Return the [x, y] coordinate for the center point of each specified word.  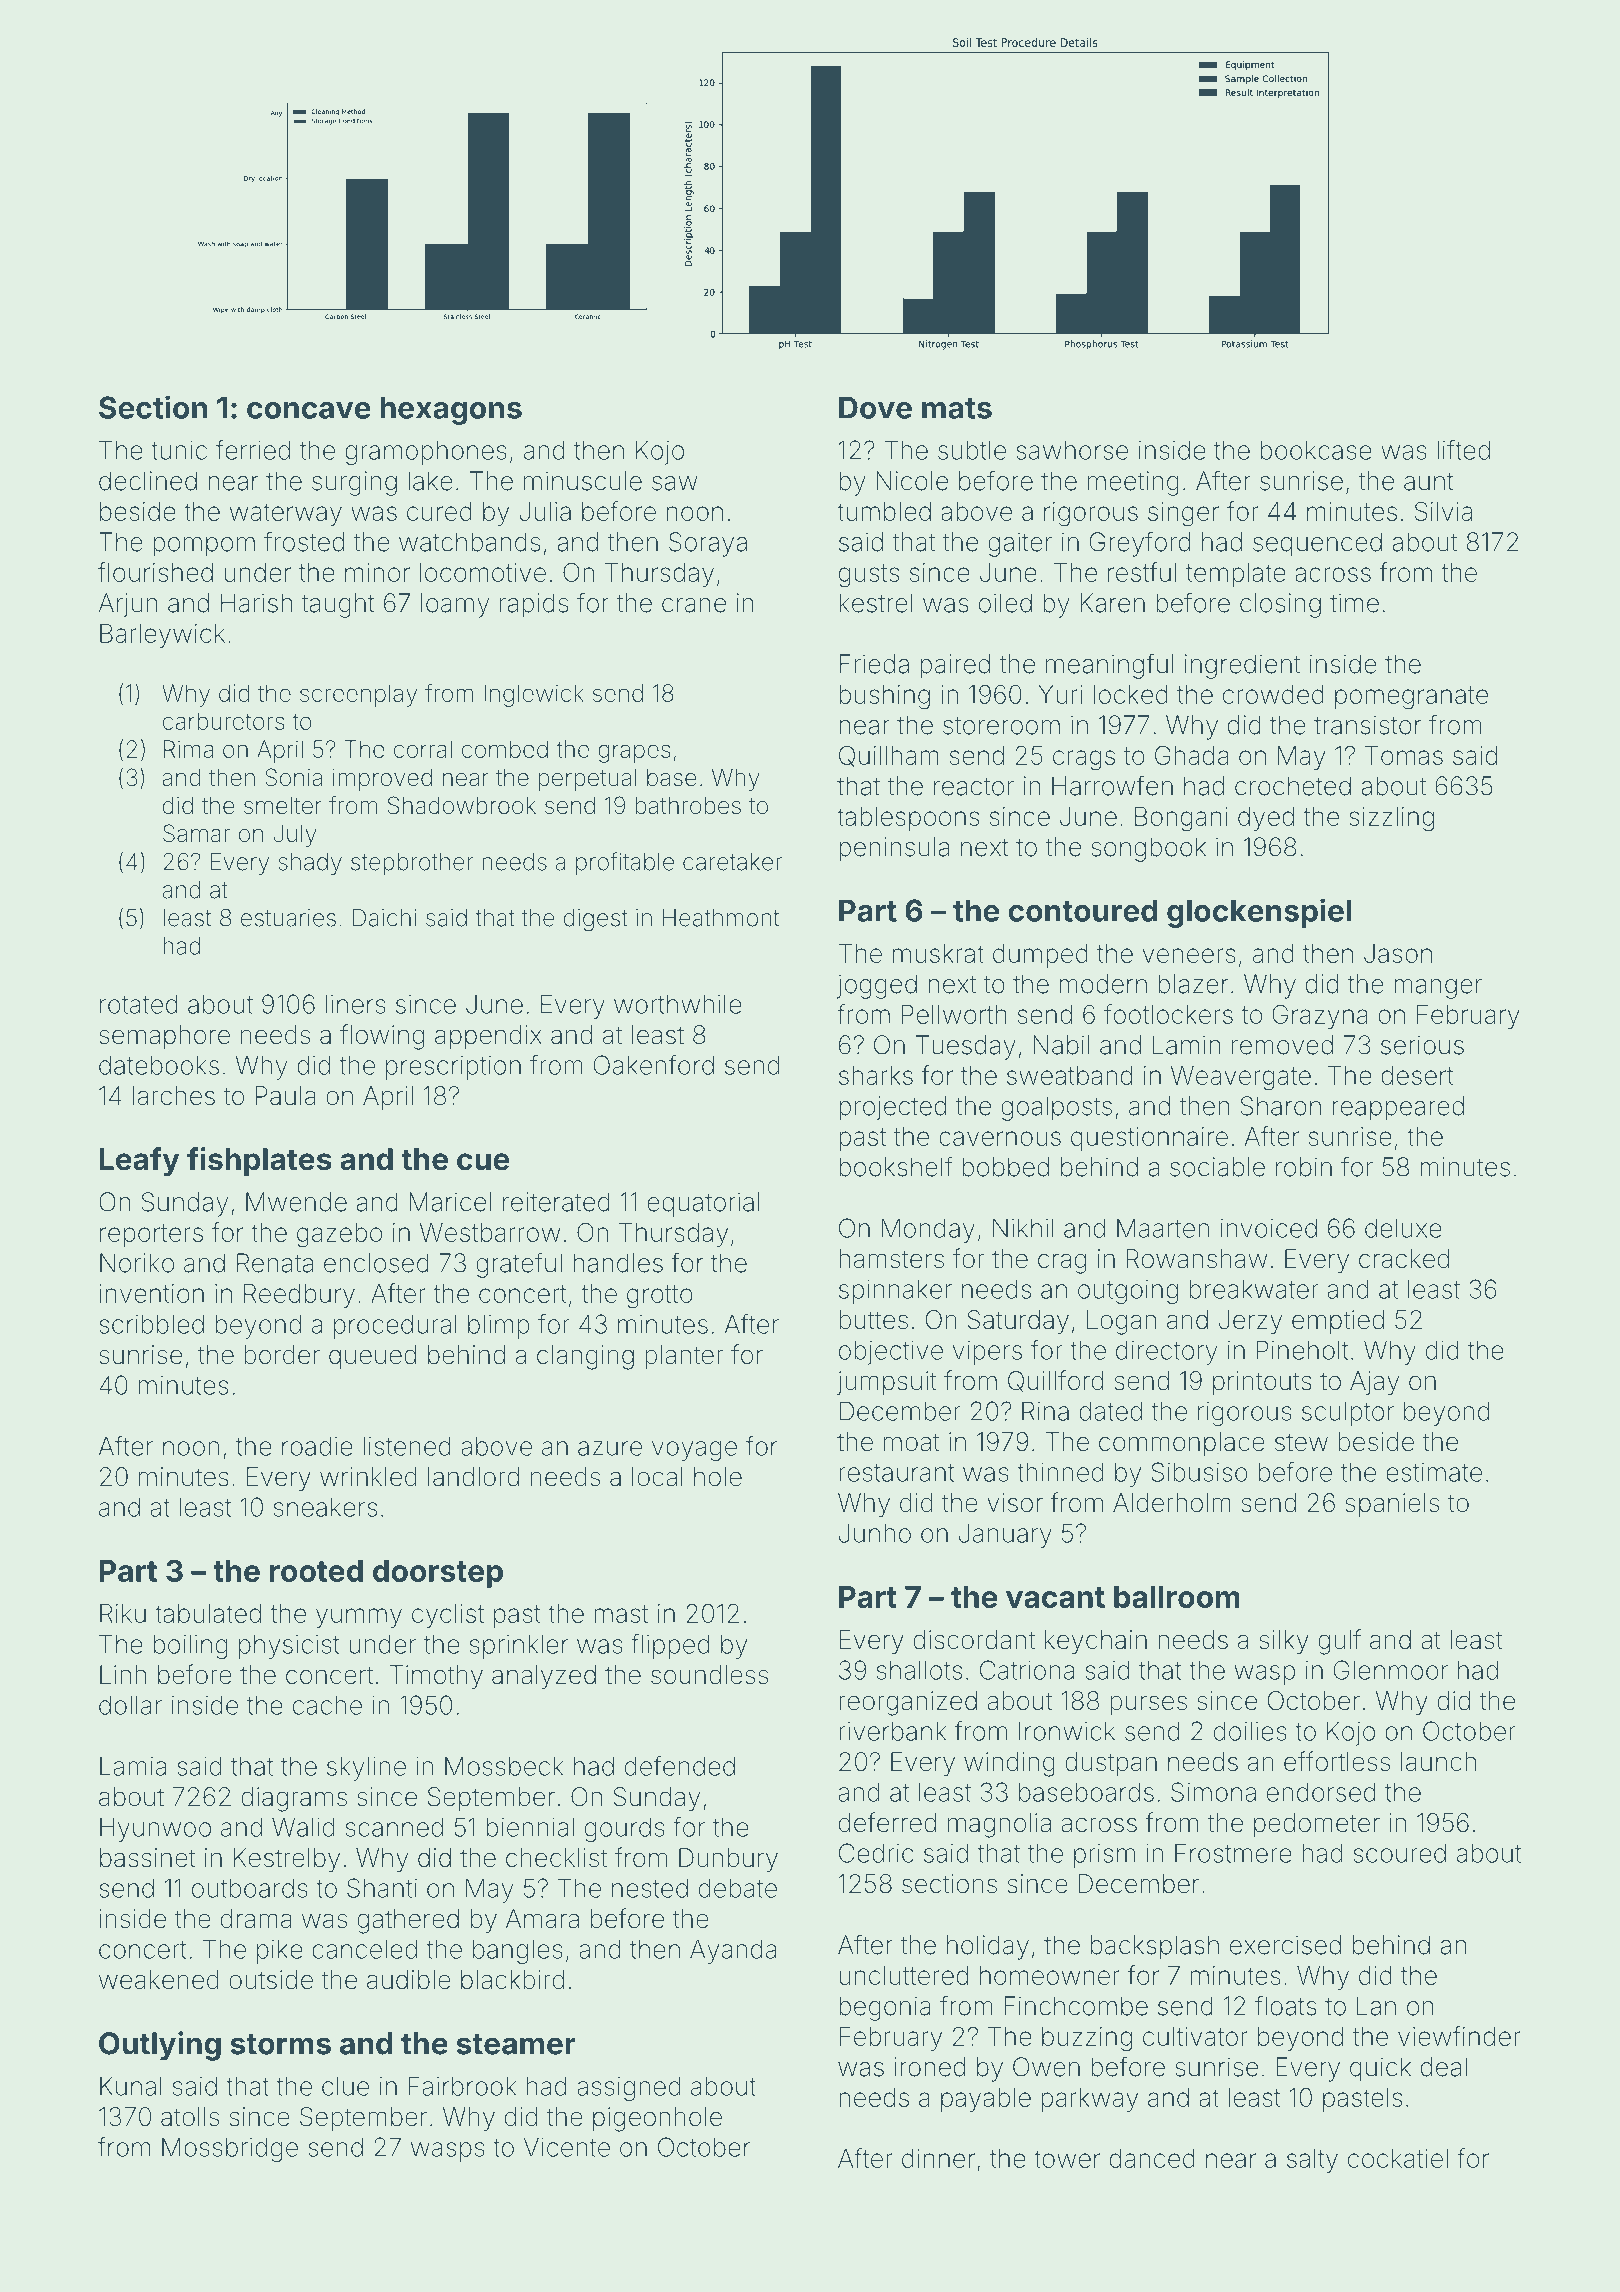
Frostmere [1233, 1853]
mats [957, 408]
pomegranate [1411, 698]
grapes [634, 753]
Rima [188, 749]
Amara [542, 1919]
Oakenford [654, 1065]
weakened [159, 1980]
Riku [123, 1613]
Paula [285, 1096]
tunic [179, 450]
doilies [1250, 1731]
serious [1422, 1045]
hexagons [451, 410]
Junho [875, 1533]
